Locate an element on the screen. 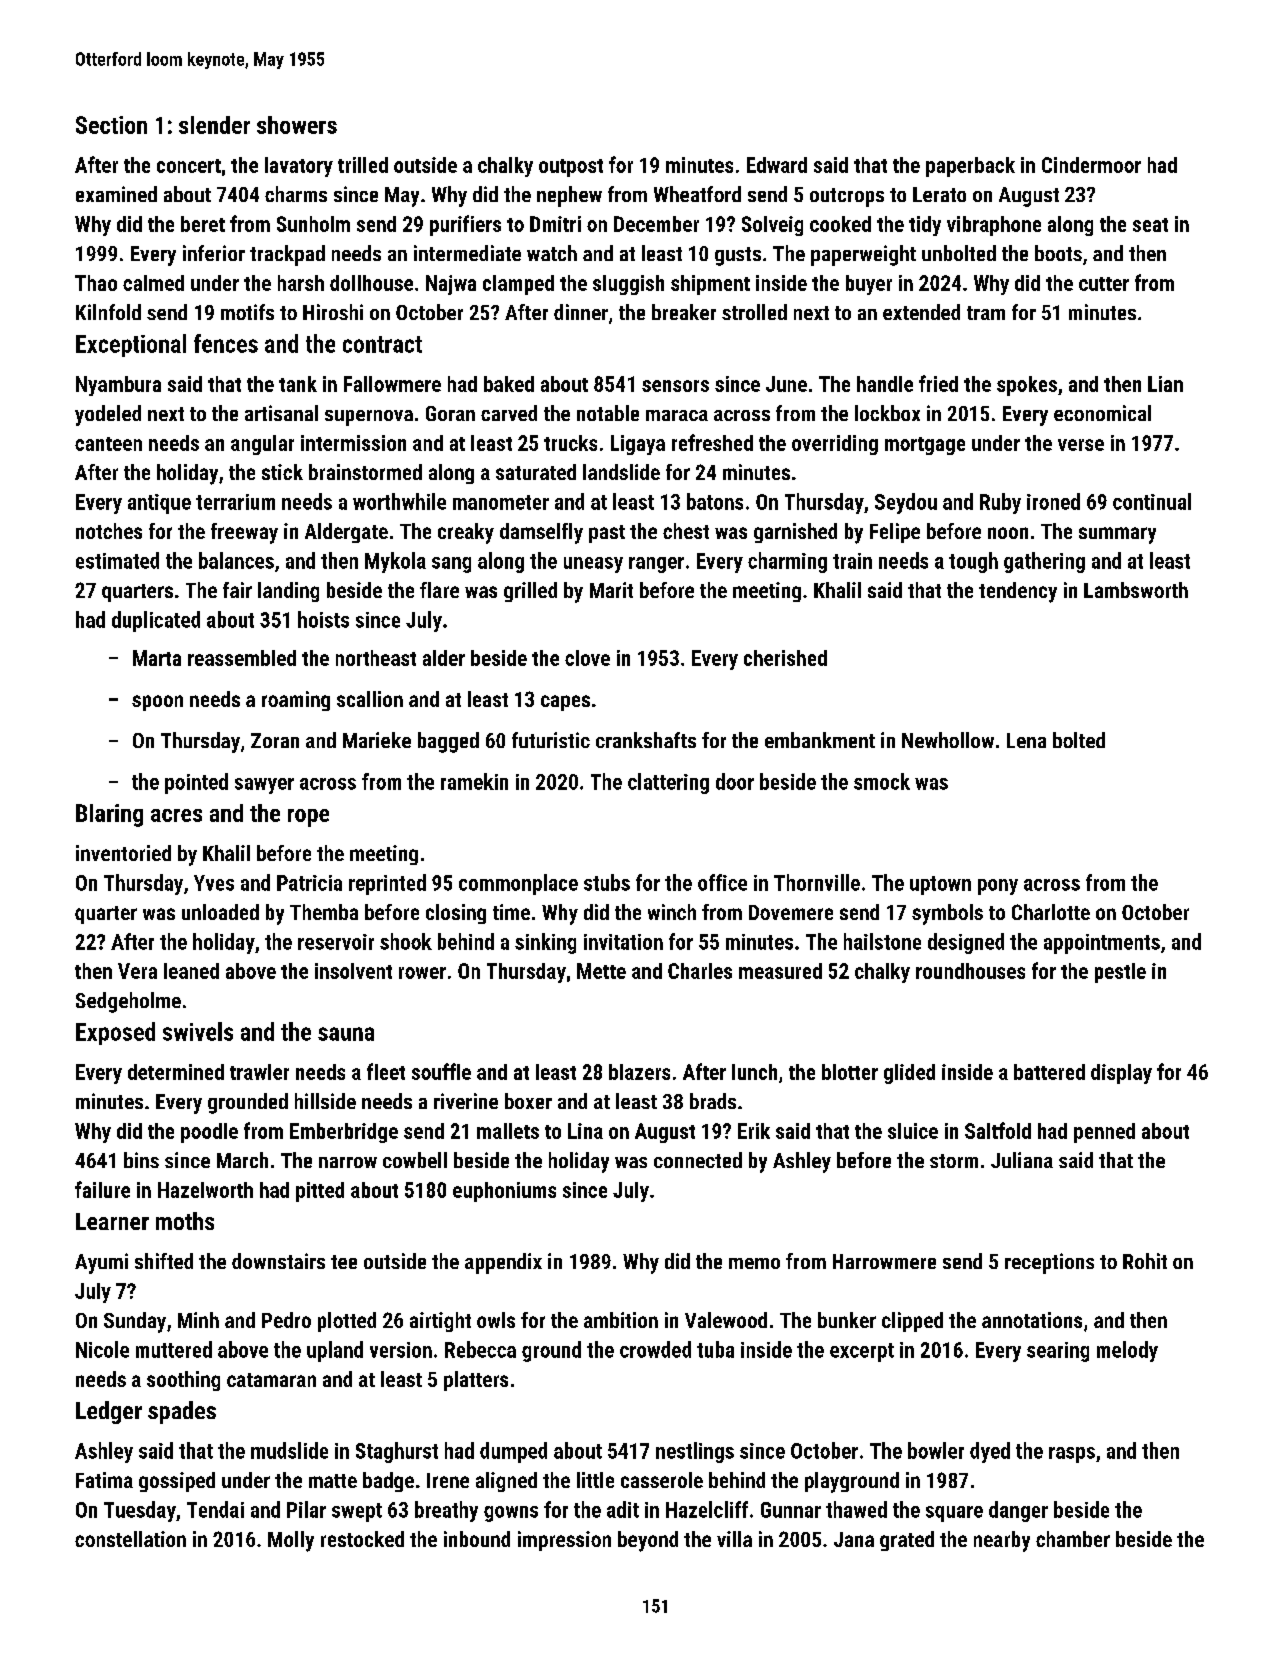 The image size is (1284, 1662). notable is located at coordinates (608, 413).
